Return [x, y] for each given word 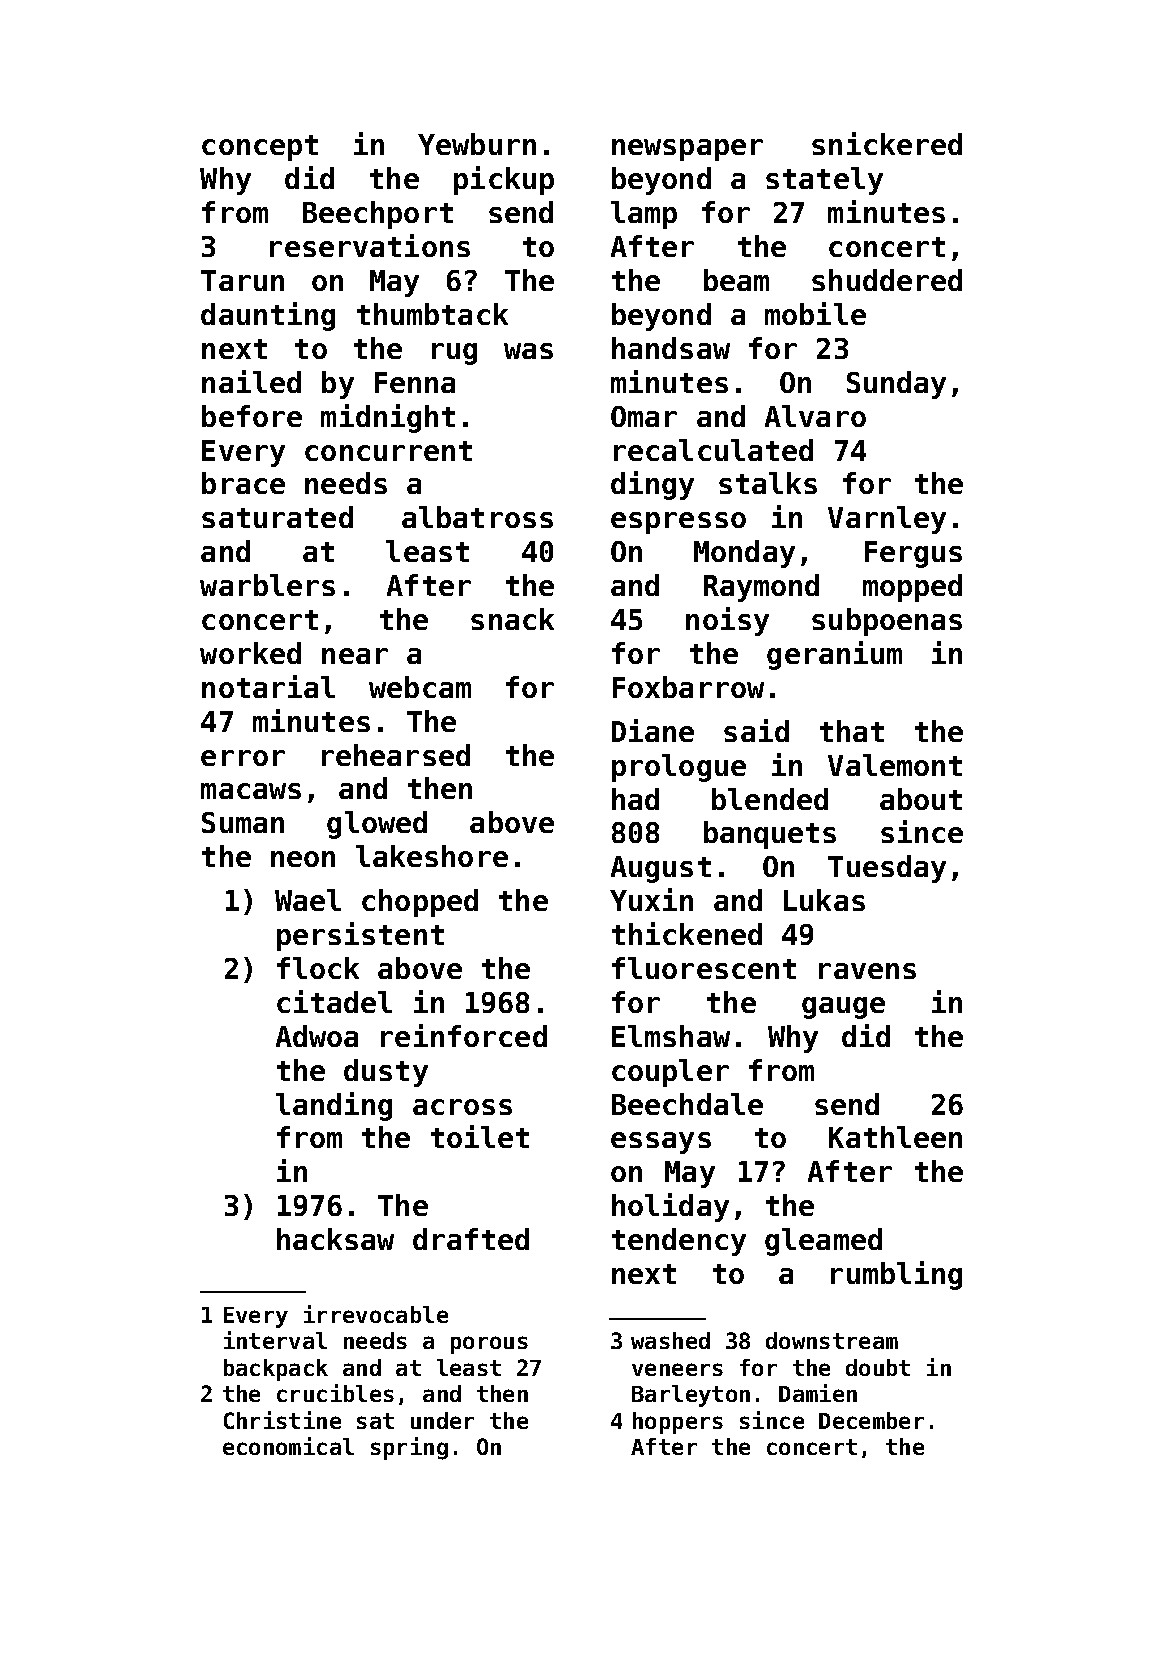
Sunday [896, 385]
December [871, 1420]
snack [512, 619]
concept [260, 148]
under [442, 1420]
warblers [267, 585]
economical [288, 1446]
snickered [887, 143]
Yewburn [477, 144]
